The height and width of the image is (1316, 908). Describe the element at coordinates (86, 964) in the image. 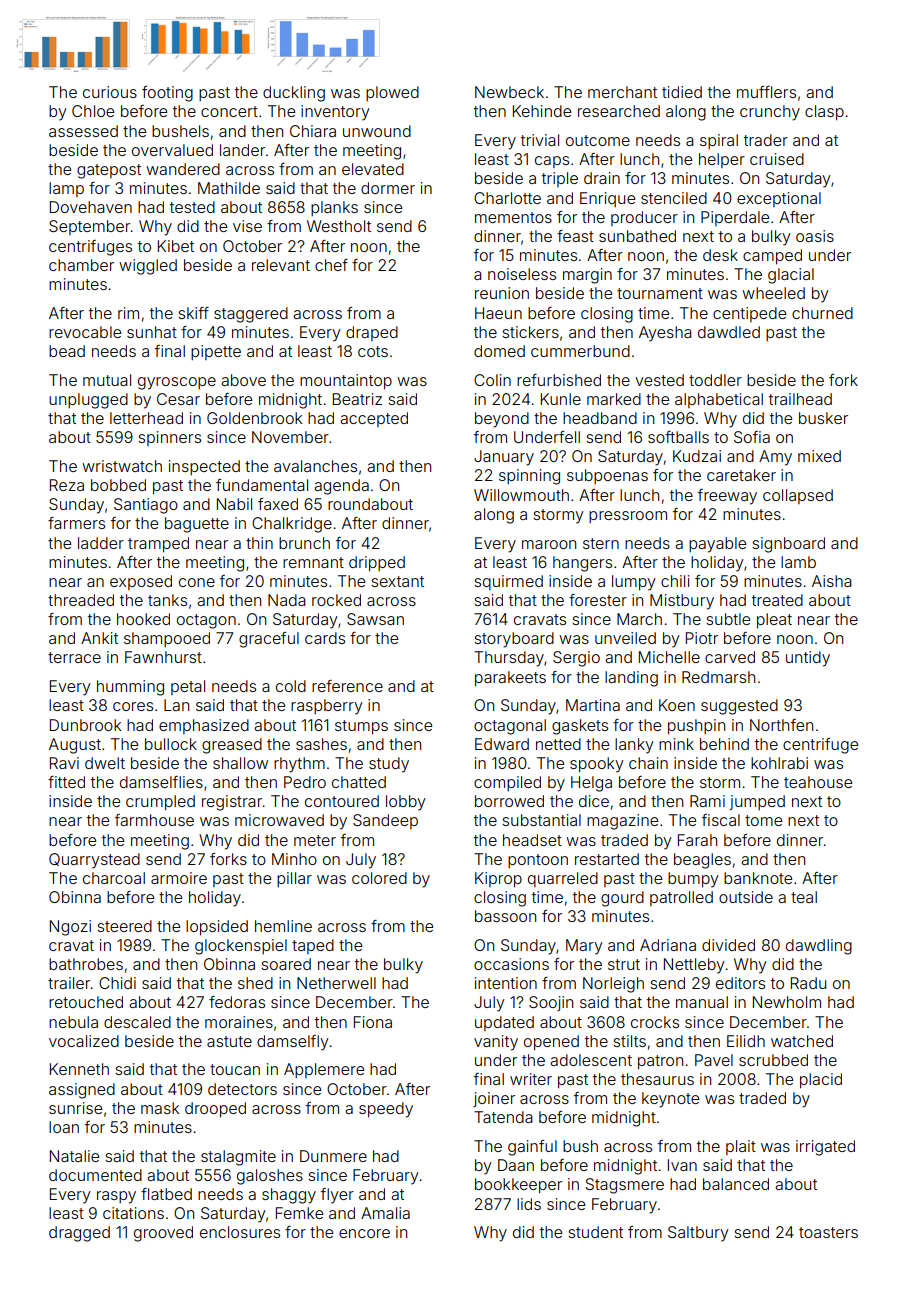

I see `bathrobes` at that location.
